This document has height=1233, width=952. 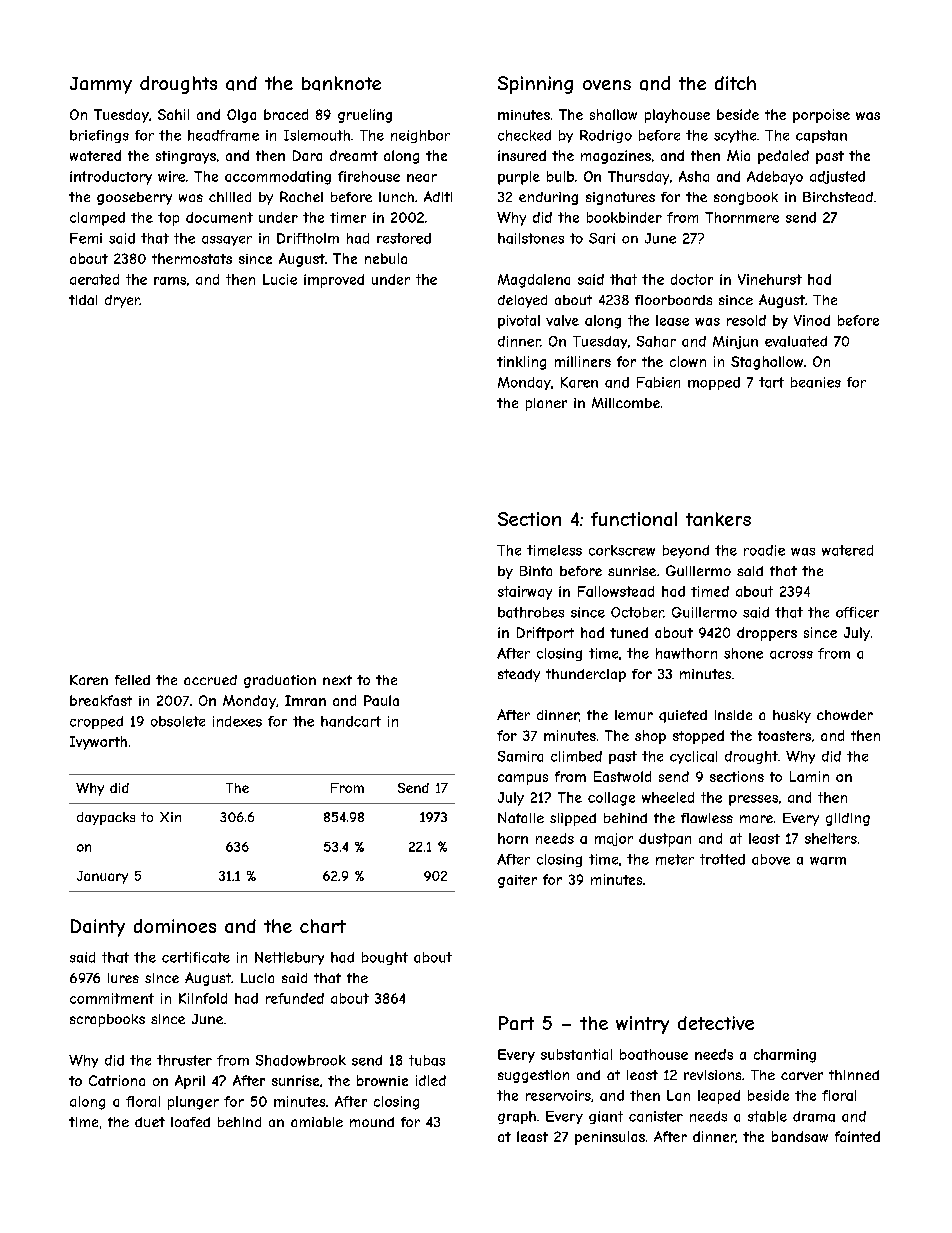 What do you see at coordinates (764, 550) in the document?
I see `roadie` at bounding box center [764, 550].
